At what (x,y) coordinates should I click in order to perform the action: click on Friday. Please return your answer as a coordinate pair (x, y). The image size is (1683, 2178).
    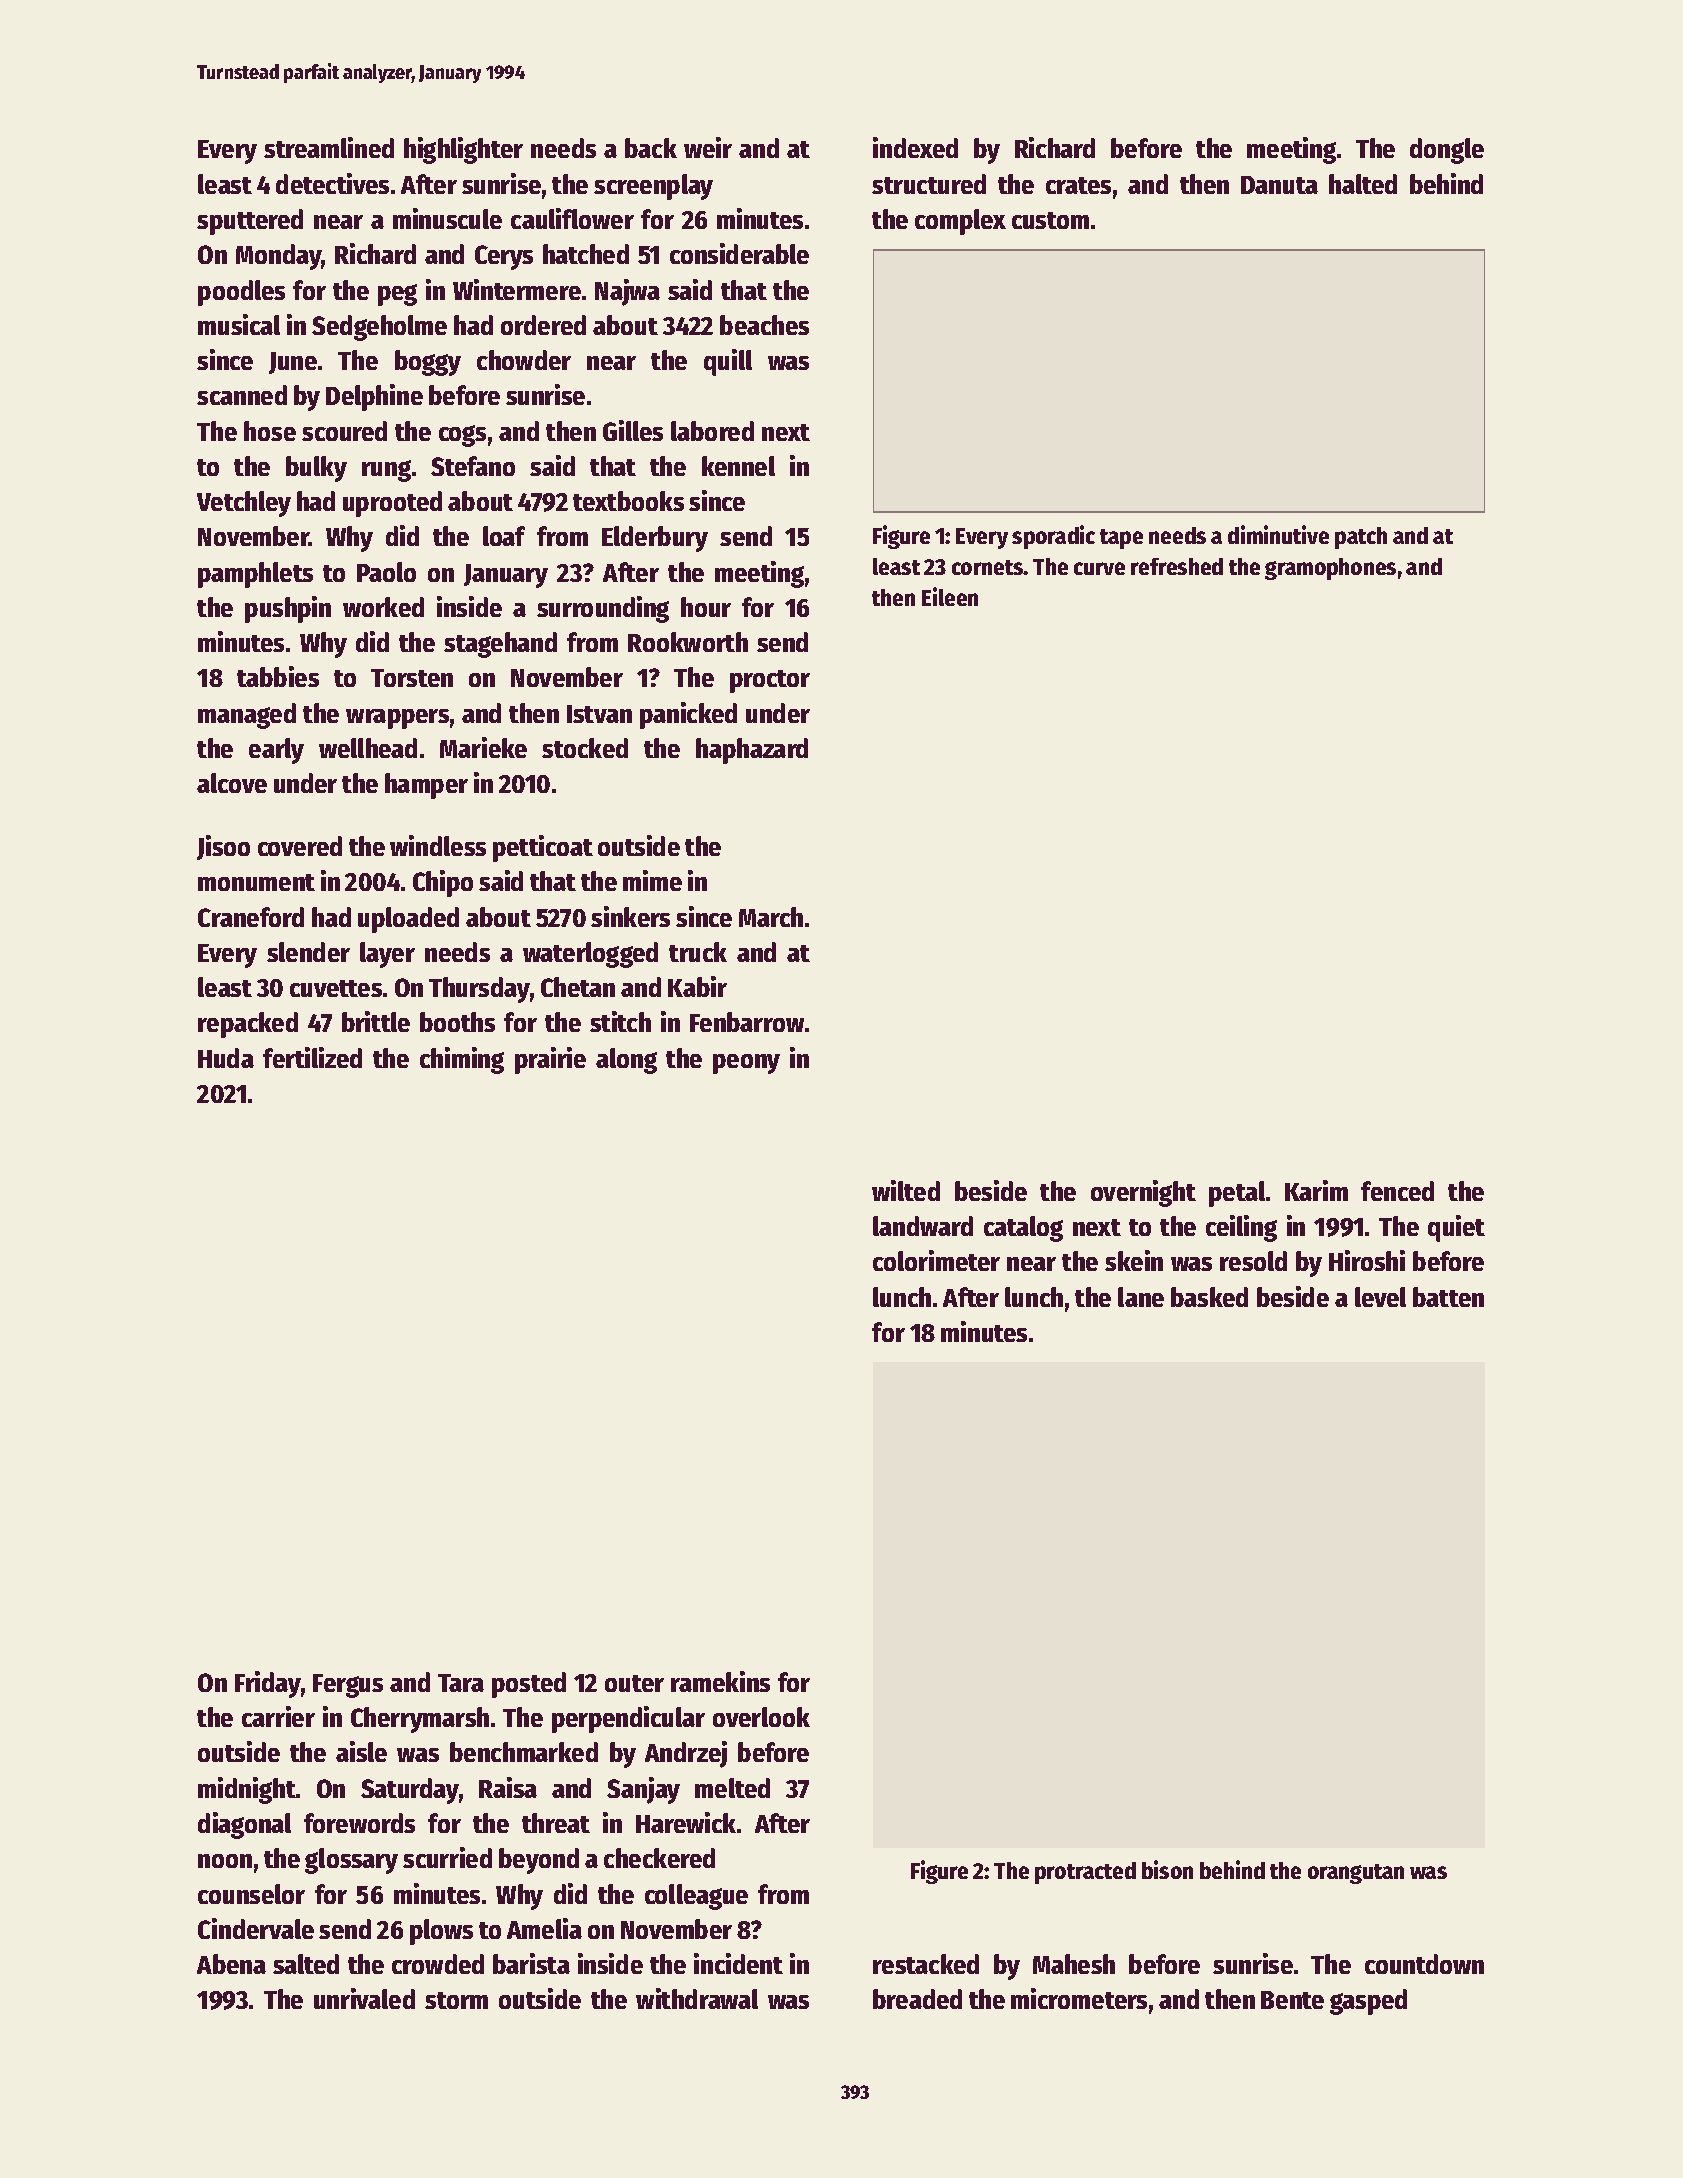
    Looking at the image, I should click on (268, 1684).
